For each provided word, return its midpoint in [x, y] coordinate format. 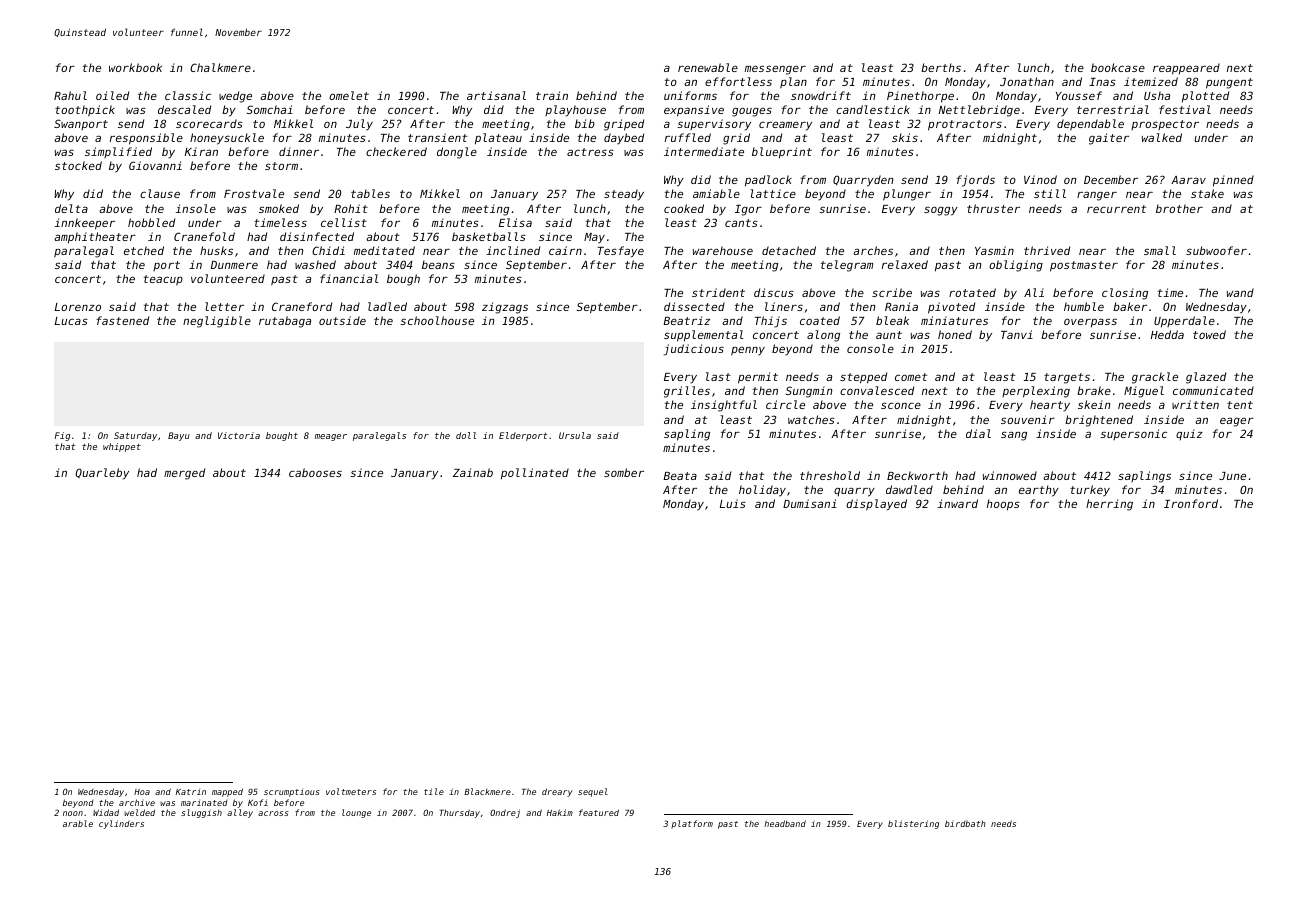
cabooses [315, 472]
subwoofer [1216, 250]
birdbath [965, 823]
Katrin [191, 791]
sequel [593, 792]
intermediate [704, 151]
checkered [396, 151]
